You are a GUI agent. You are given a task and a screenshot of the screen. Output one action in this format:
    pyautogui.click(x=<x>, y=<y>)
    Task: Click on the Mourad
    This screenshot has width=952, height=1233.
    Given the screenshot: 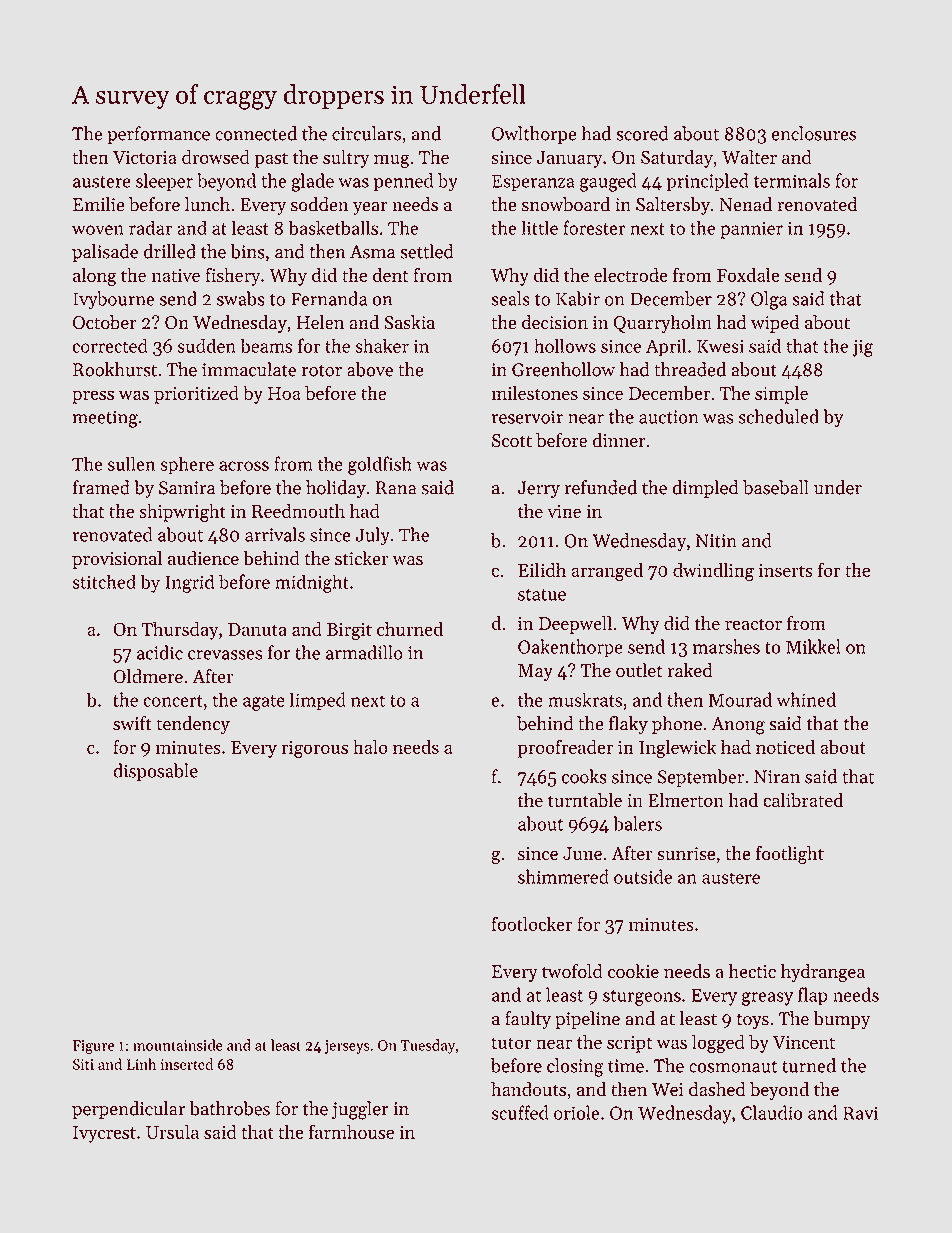 What is the action you would take?
    pyautogui.click(x=740, y=699)
